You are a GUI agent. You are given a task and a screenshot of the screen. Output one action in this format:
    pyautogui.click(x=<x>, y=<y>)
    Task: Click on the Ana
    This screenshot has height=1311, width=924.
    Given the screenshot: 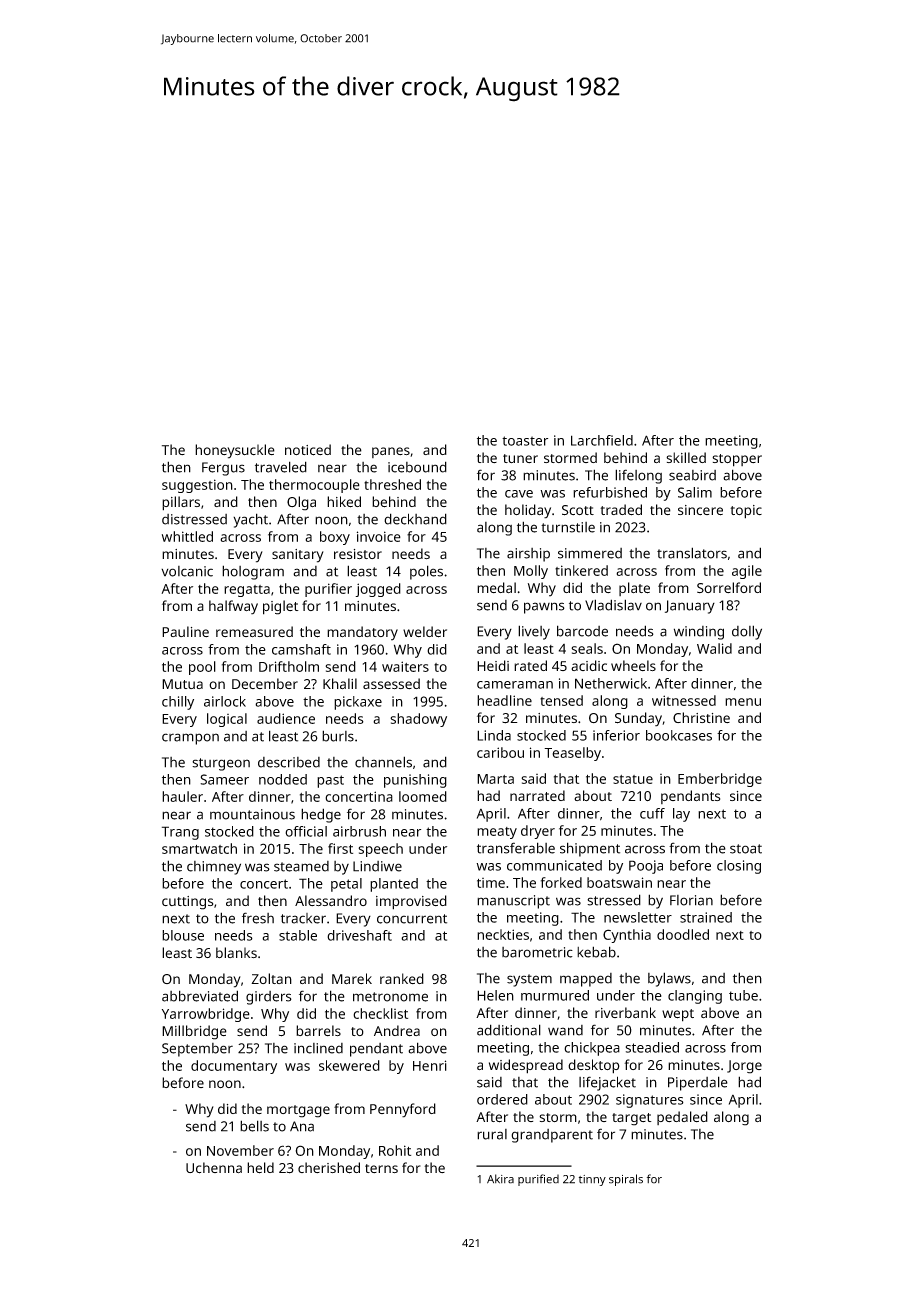 What is the action you would take?
    pyautogui.click(x=302, y=1126)
